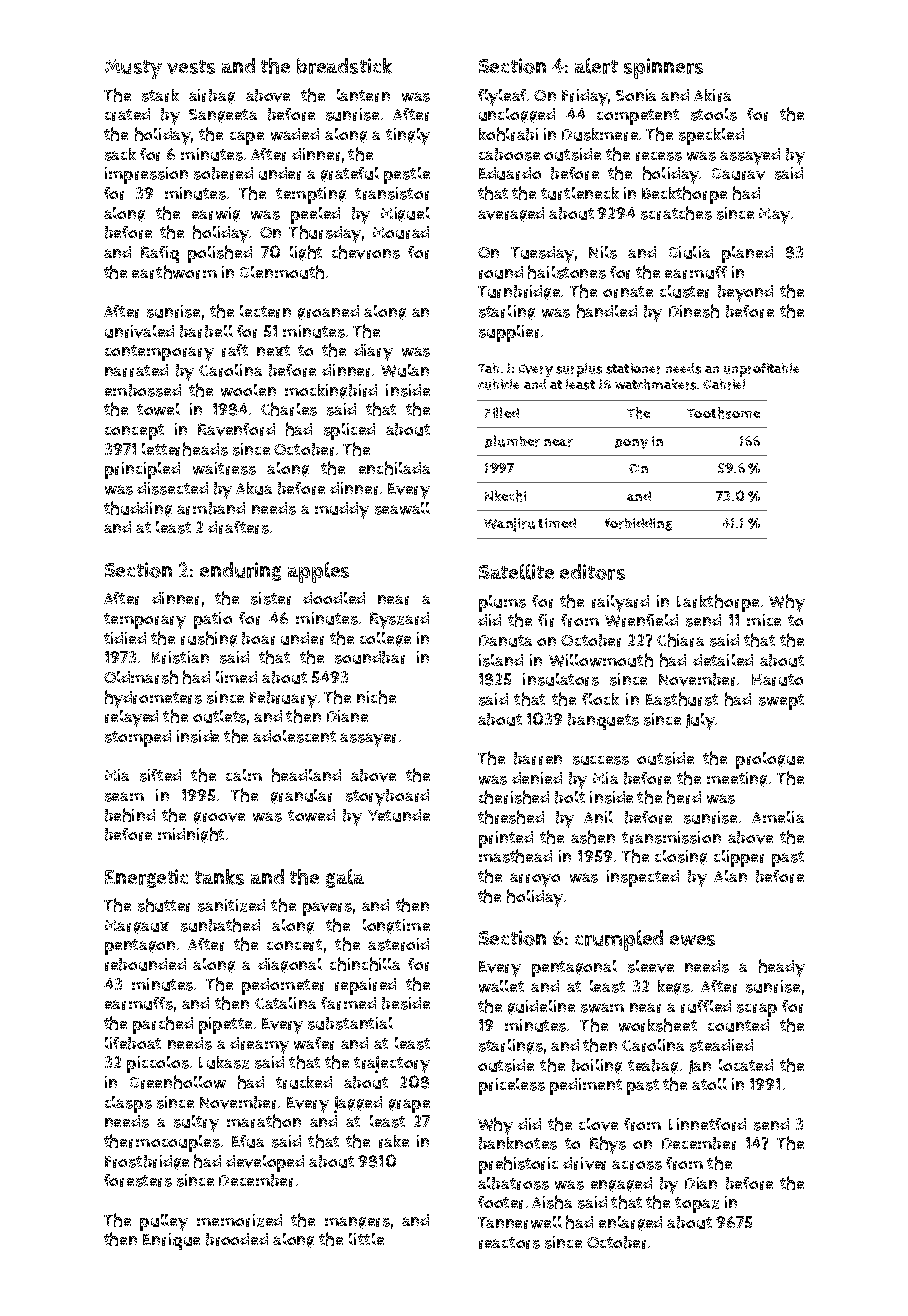  What do you see at coordinates (746, 1065) in the image?
I see `located` at bounding box center [746, 1065].
